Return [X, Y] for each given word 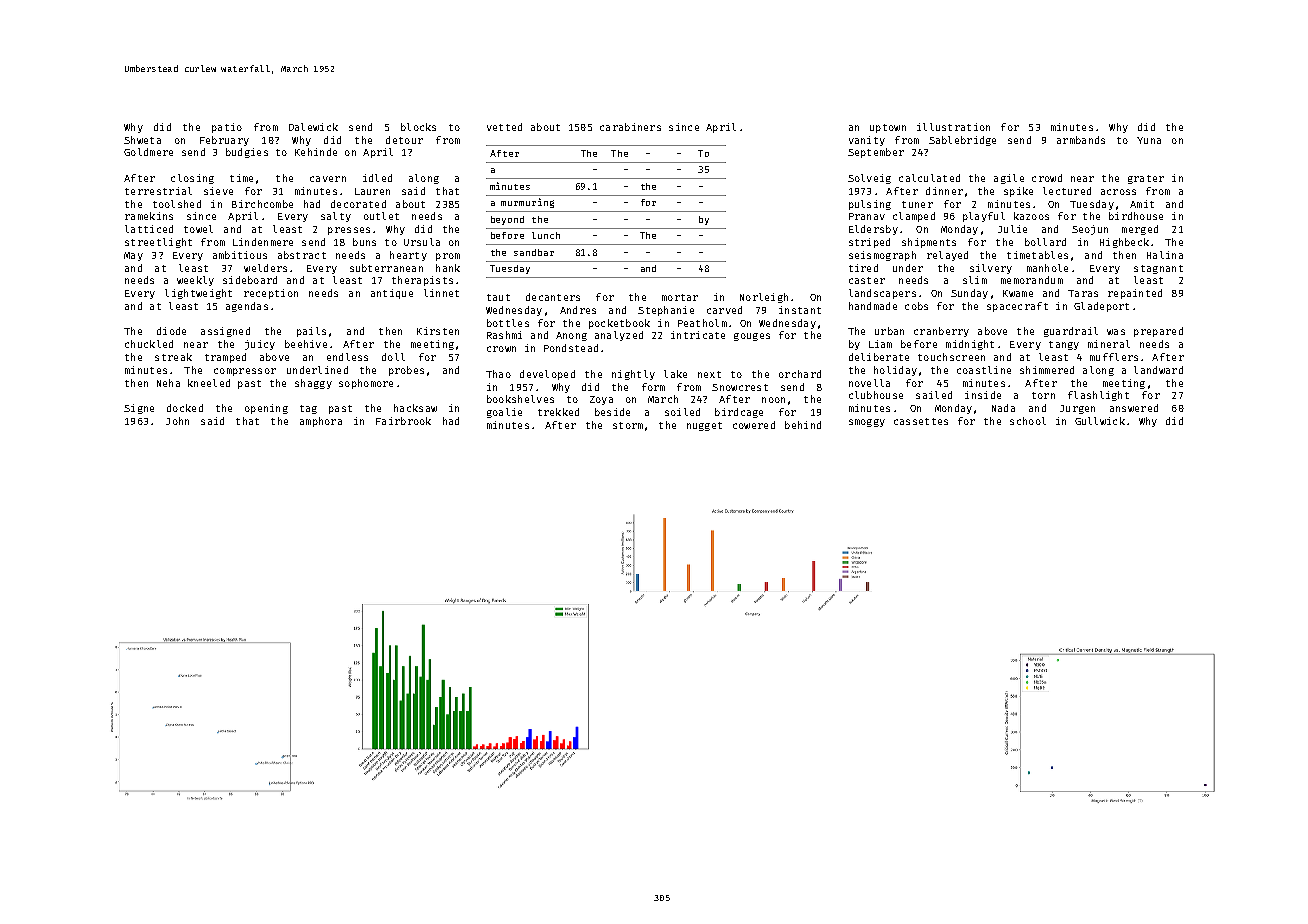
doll [393, 357]
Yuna [1149, 140]
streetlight [158, 243]
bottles [508, 323]
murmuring [527, 203]
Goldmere [148, 152]
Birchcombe [262, 204]
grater [1146, 179]
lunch [546, 235]
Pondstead [571, 348]
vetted [504, 127]
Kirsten [438, 331]
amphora [321, 422]
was [1116, 332]
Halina [1165, 255]
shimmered [1047, 370]
